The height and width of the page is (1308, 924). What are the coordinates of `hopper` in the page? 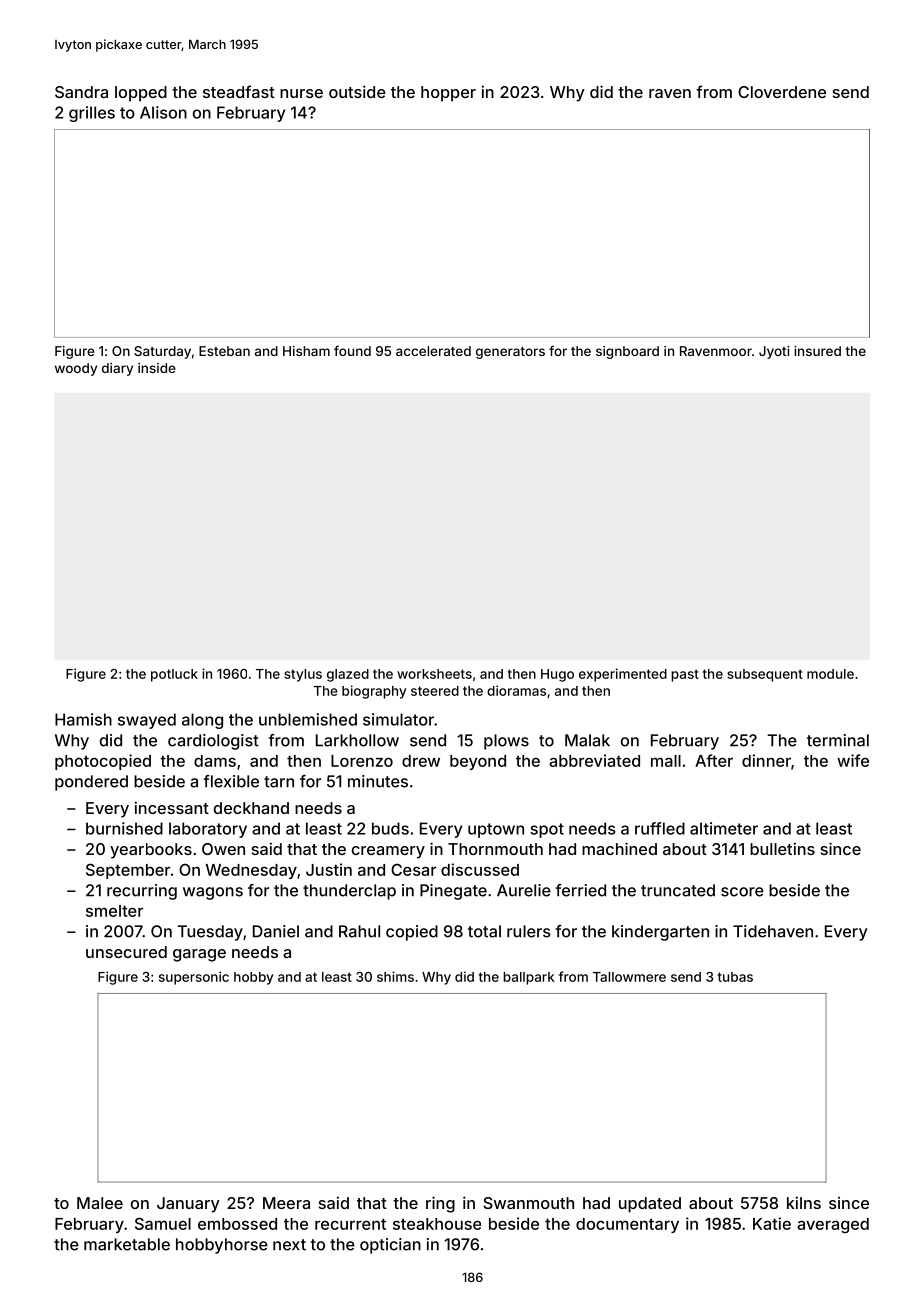 It's located at (448, 94).
